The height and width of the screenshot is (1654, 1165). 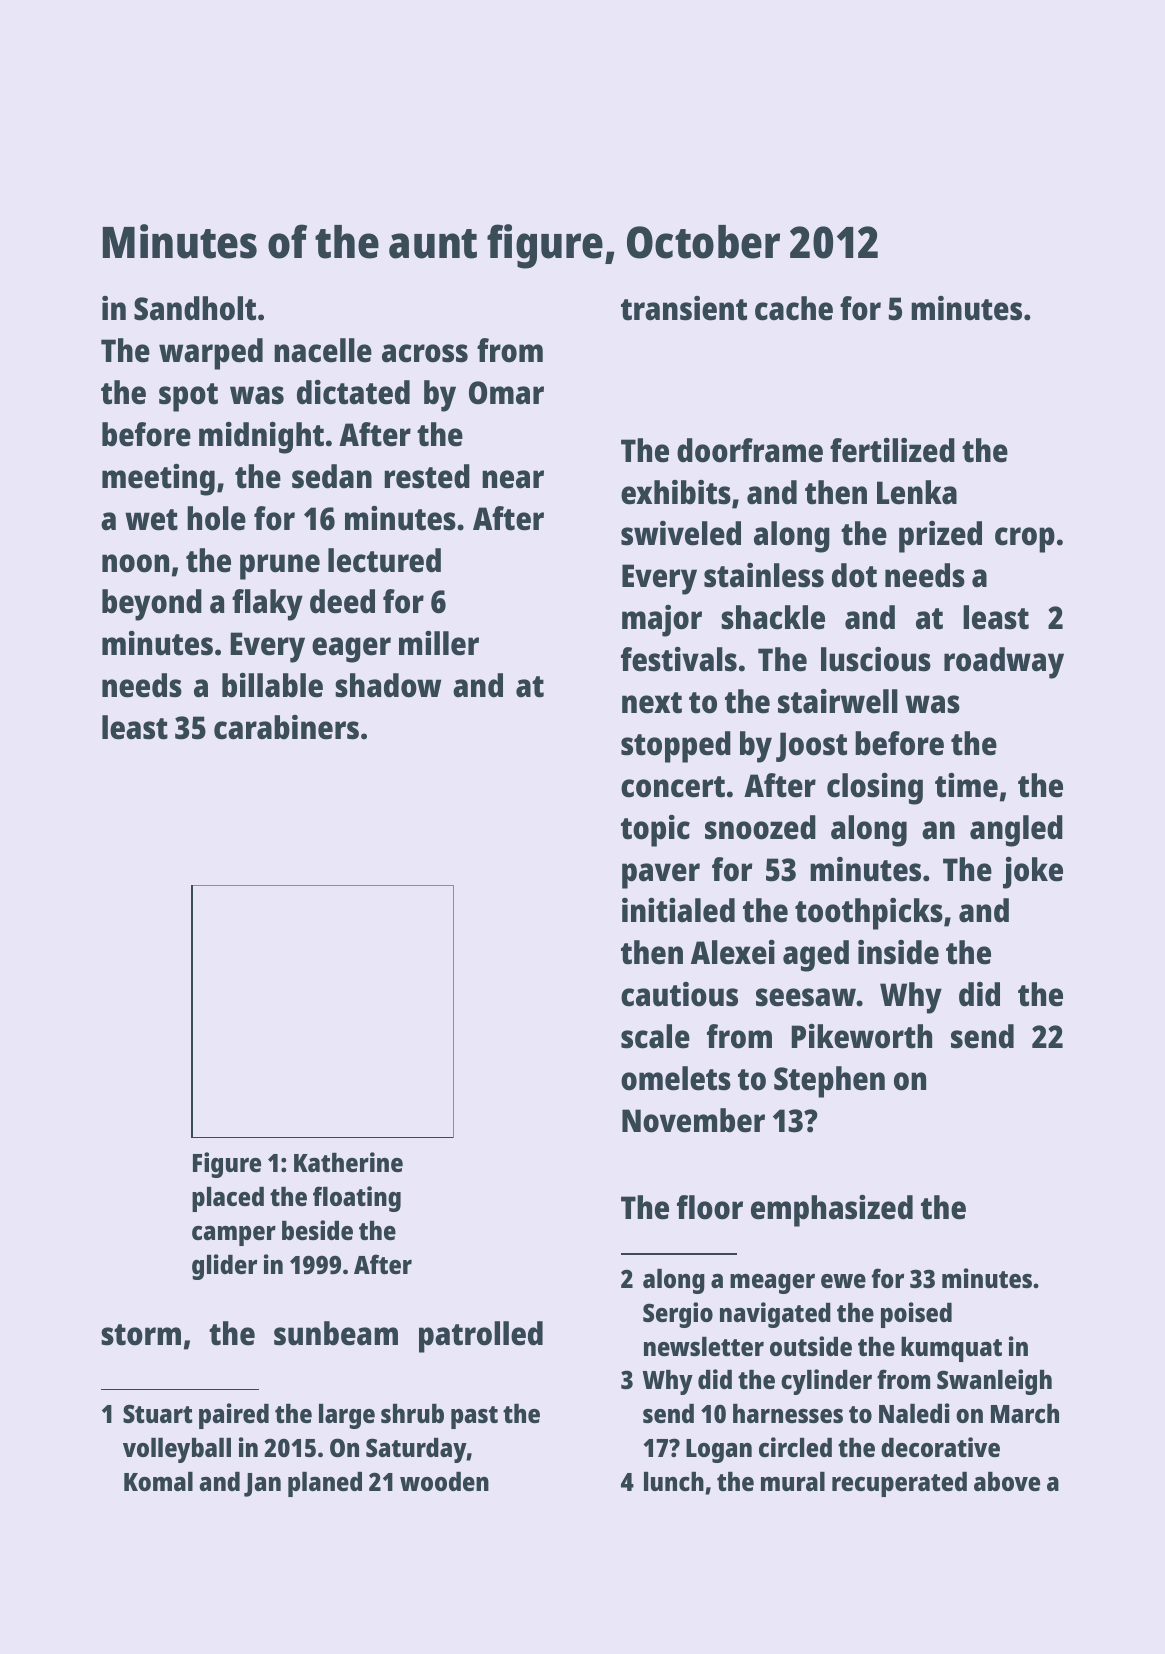 What do you see at coordinates (662, 621) in the screenshot?
I see `major` at bounding box center [662, 621].
